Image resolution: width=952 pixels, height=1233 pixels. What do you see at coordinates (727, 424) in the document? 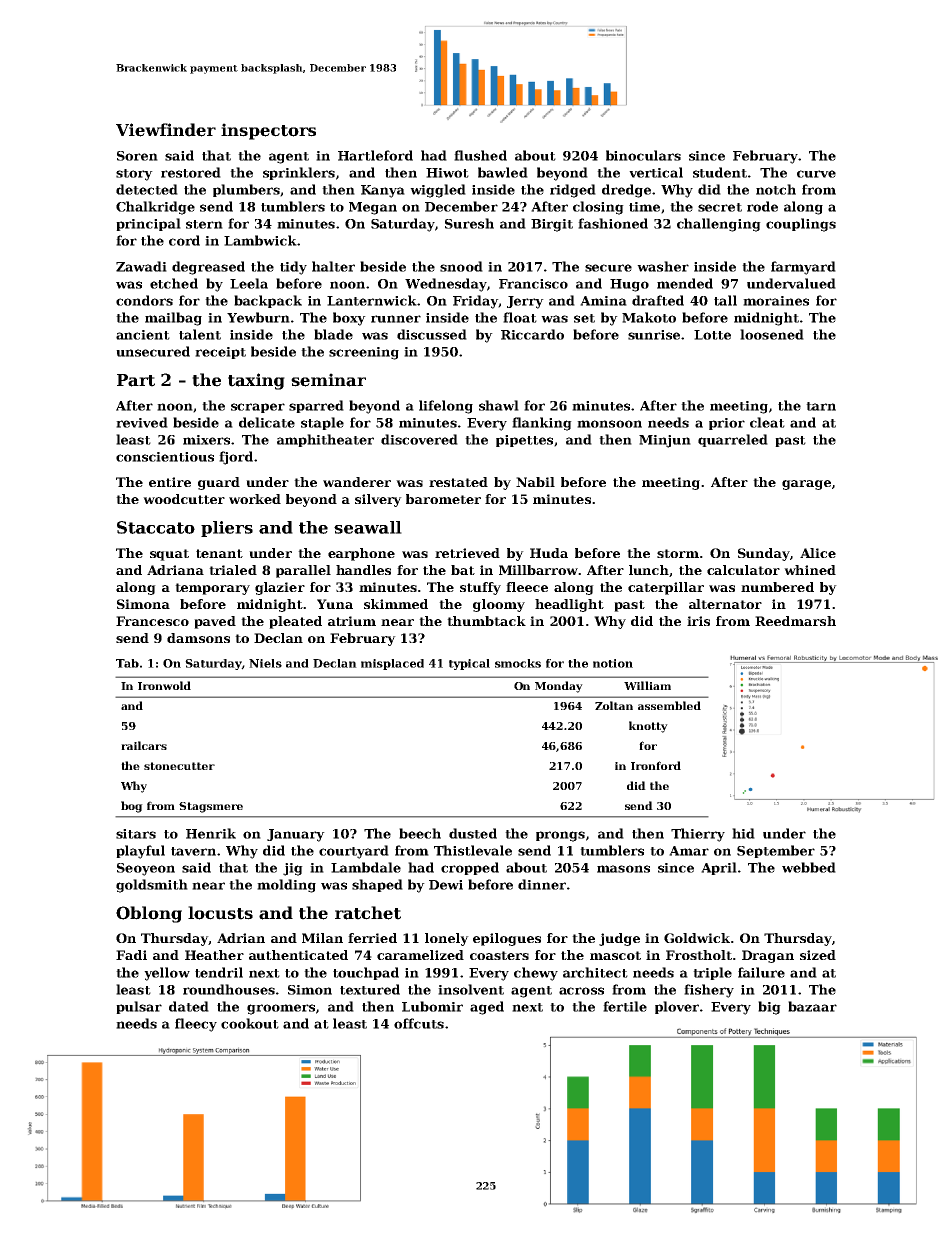
I see `prior` at bounding box center [727, 424].
